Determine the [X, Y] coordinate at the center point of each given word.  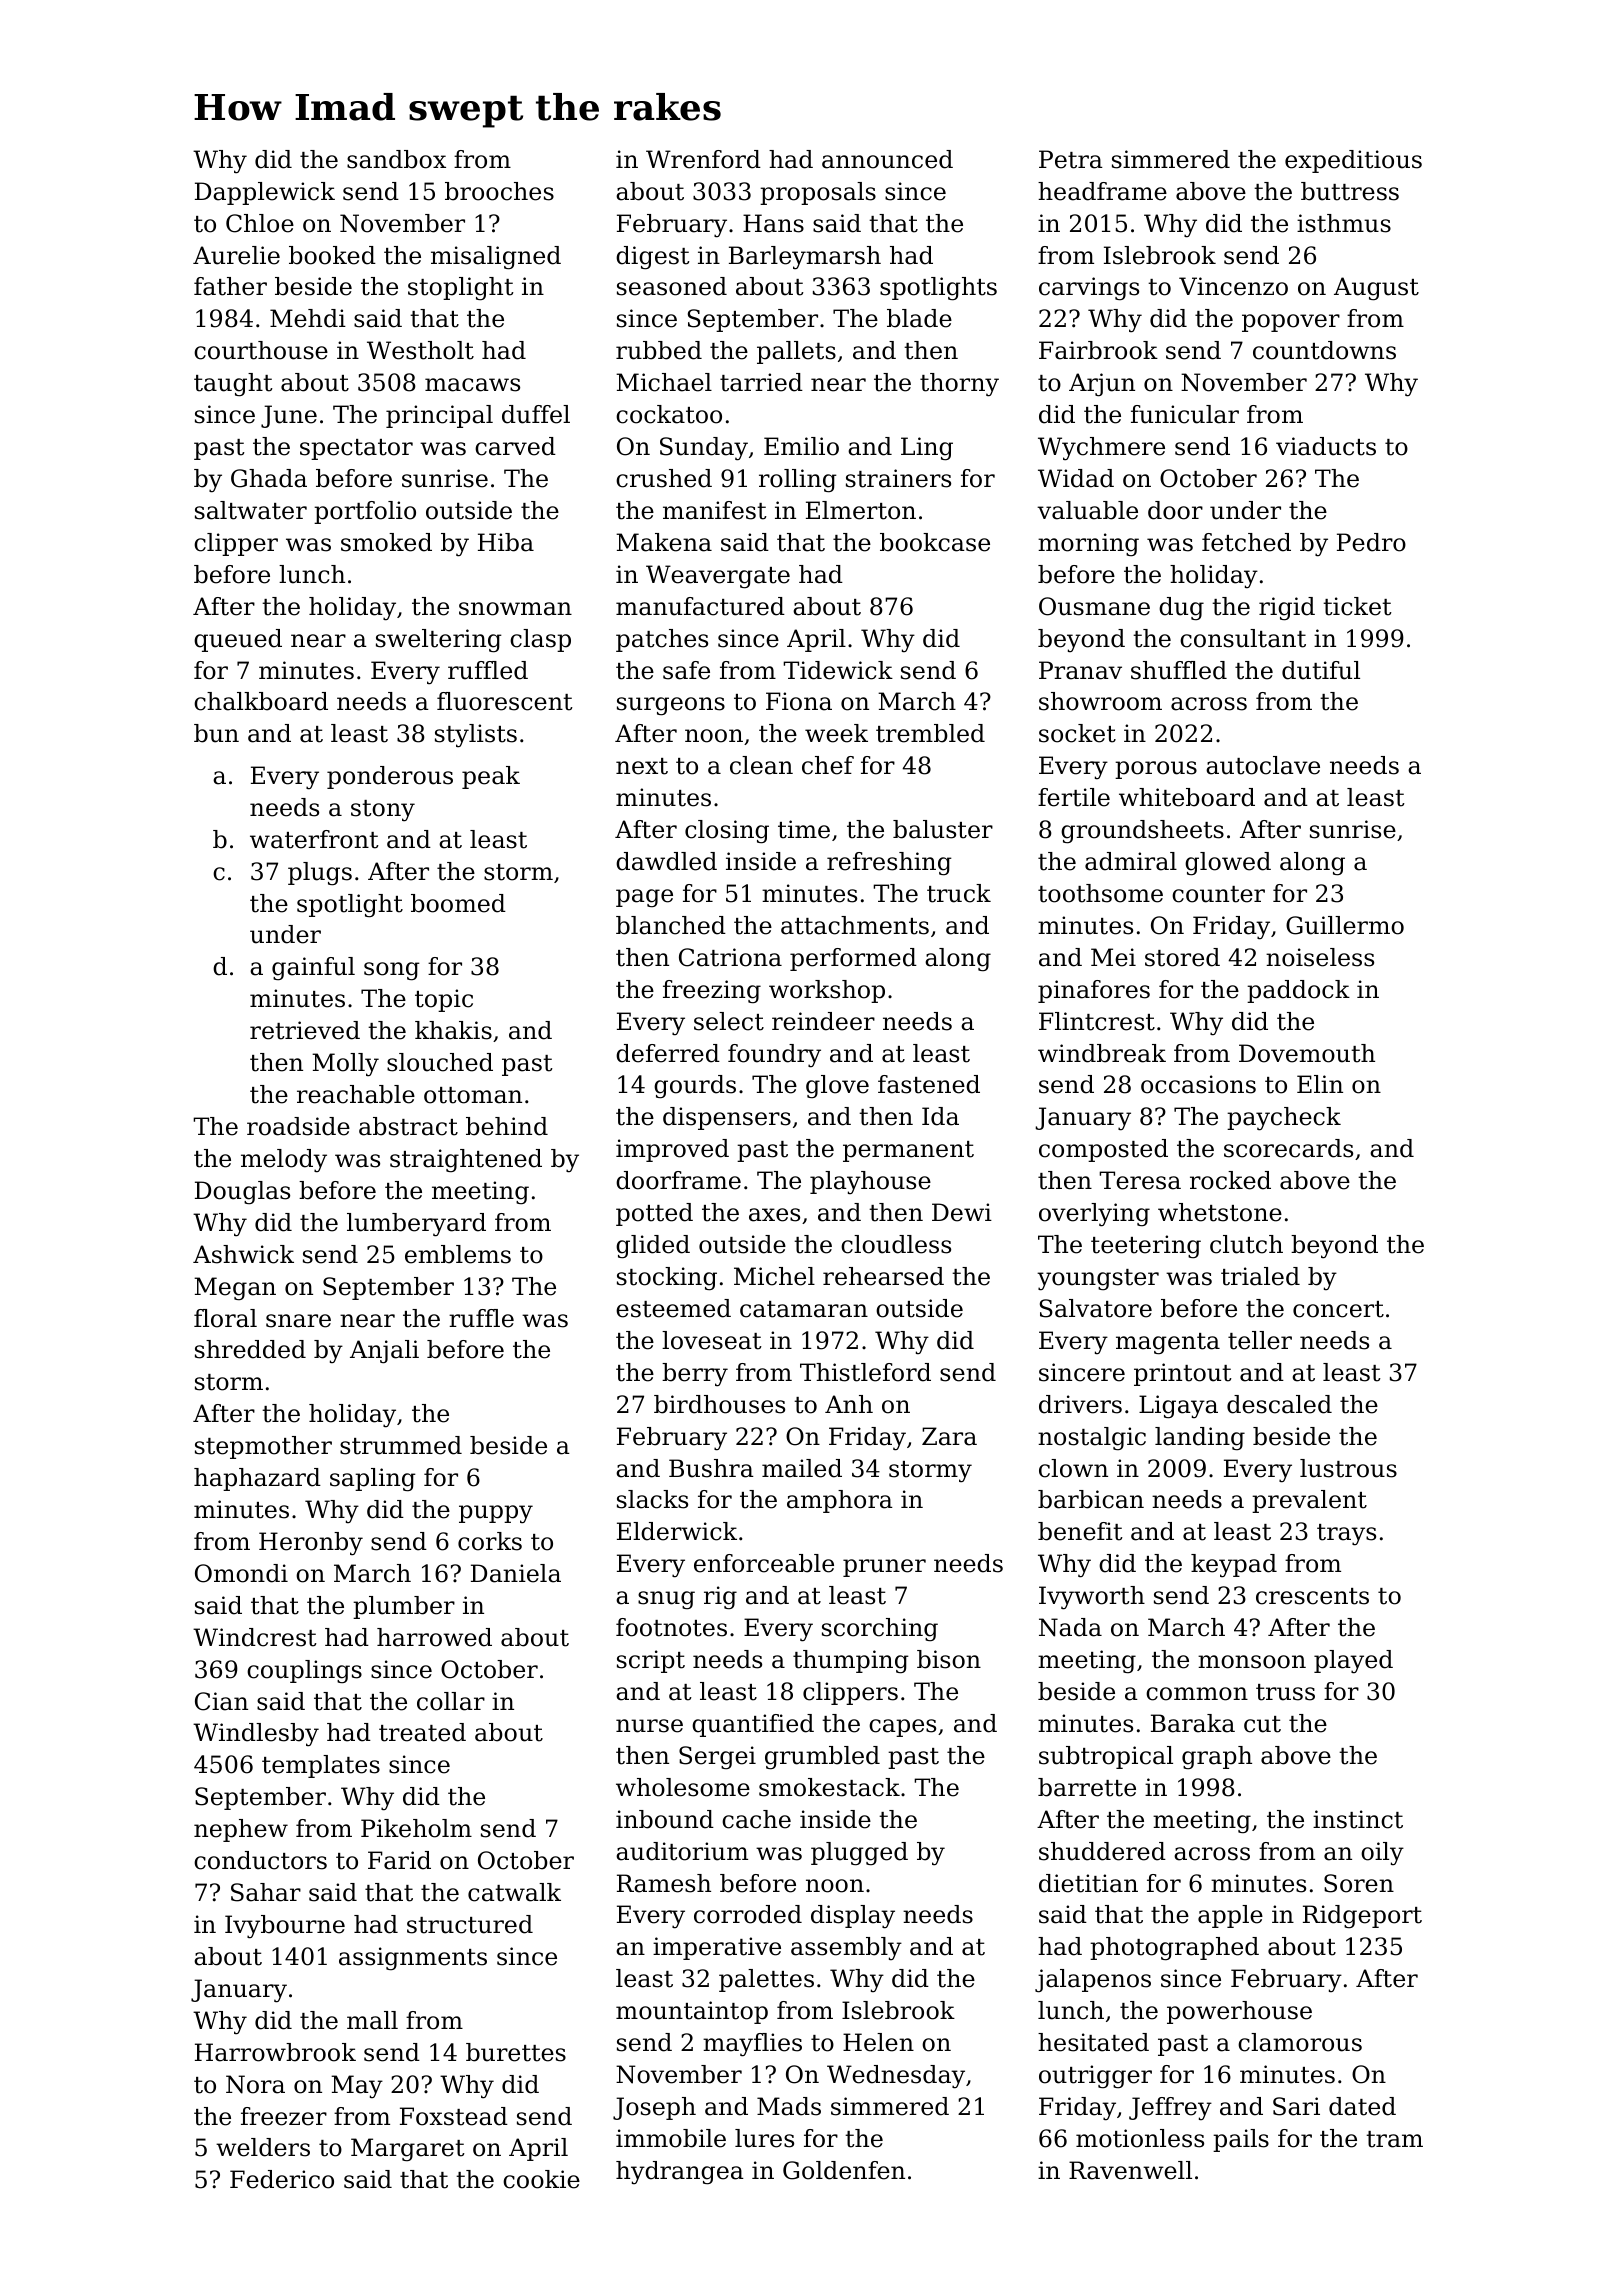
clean [761, 765]
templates [321, 1766]
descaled [1279, 1404]
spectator [356, 449]
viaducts [1326, 446]
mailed [802, 1468]
